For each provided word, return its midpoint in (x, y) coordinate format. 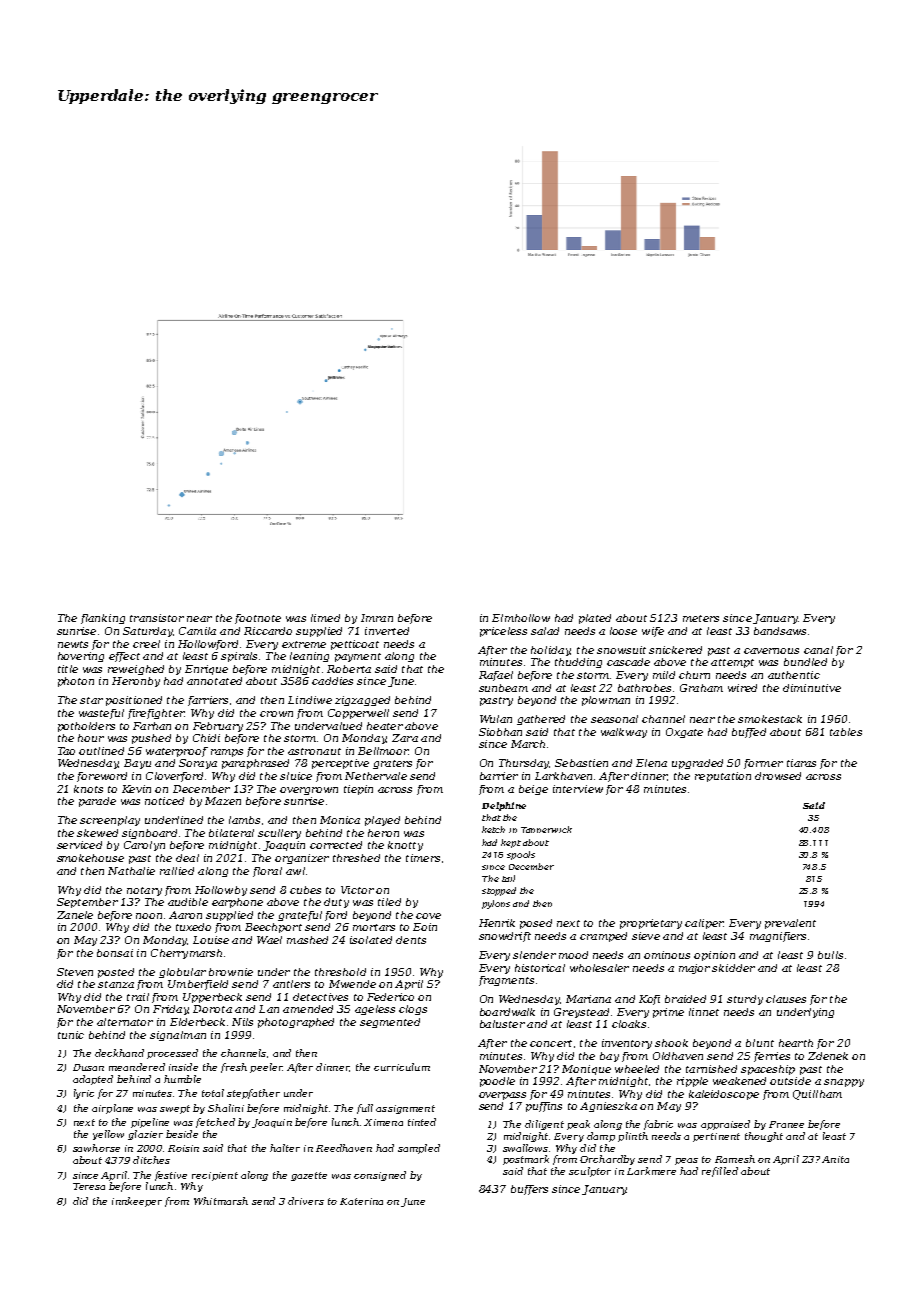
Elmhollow (521, 618)
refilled (720, 1172)
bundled (805, 662)
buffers (529, 1190)
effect (124, 657)
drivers (306, 1201)
